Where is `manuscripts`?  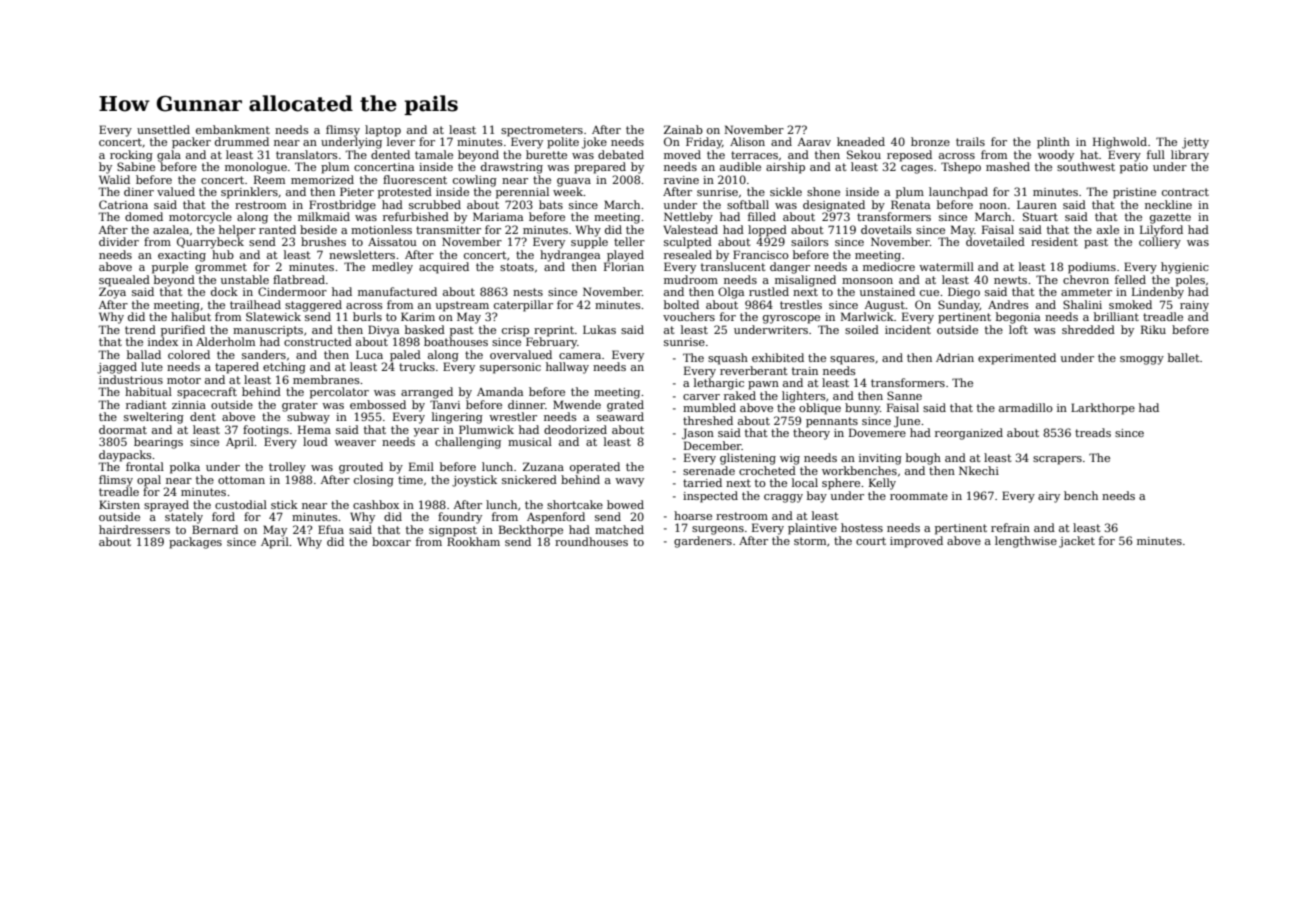
manuscripts is located at coordinates (268, 331).
